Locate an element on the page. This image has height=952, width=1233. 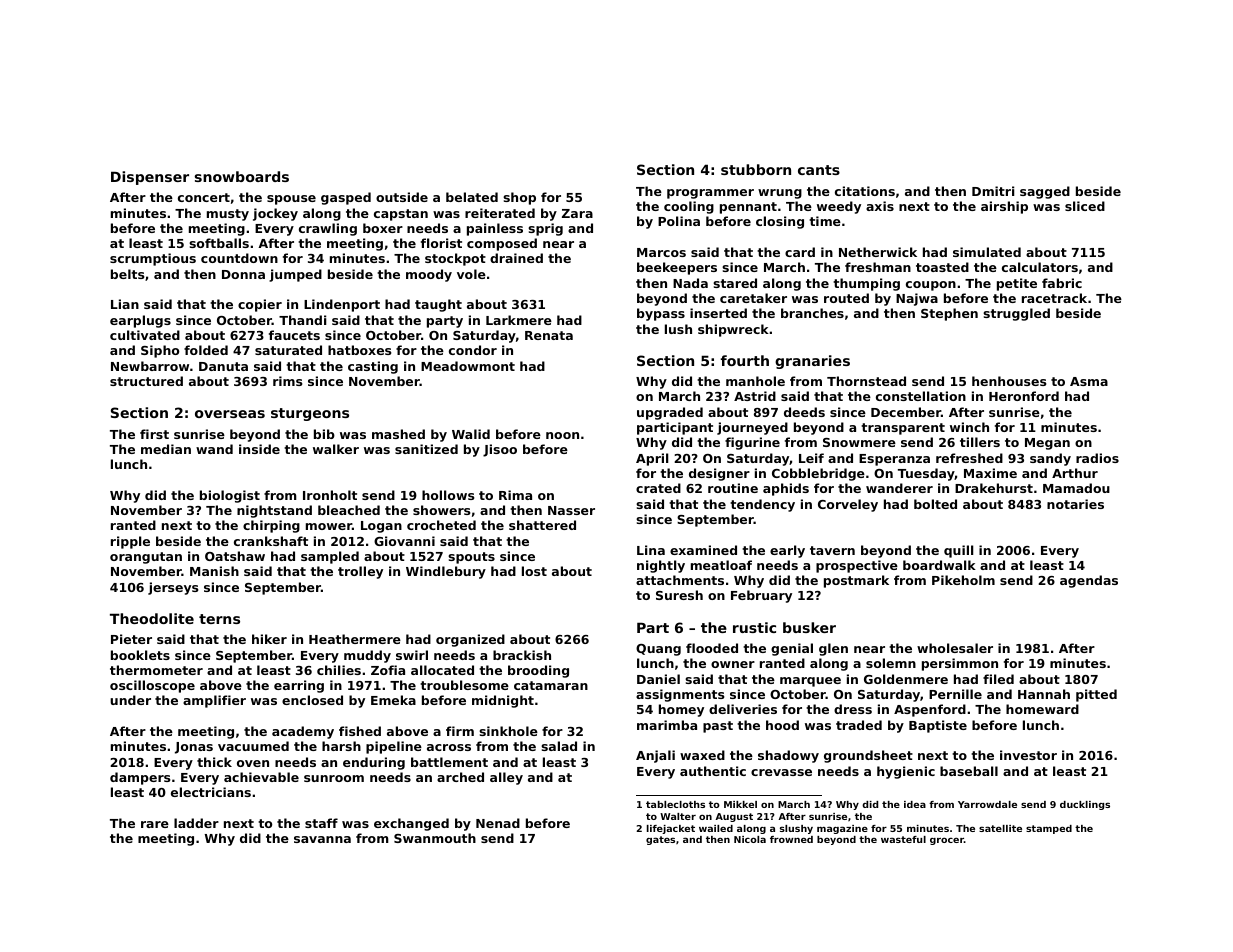
casting is located at coordinates (373, 367).
